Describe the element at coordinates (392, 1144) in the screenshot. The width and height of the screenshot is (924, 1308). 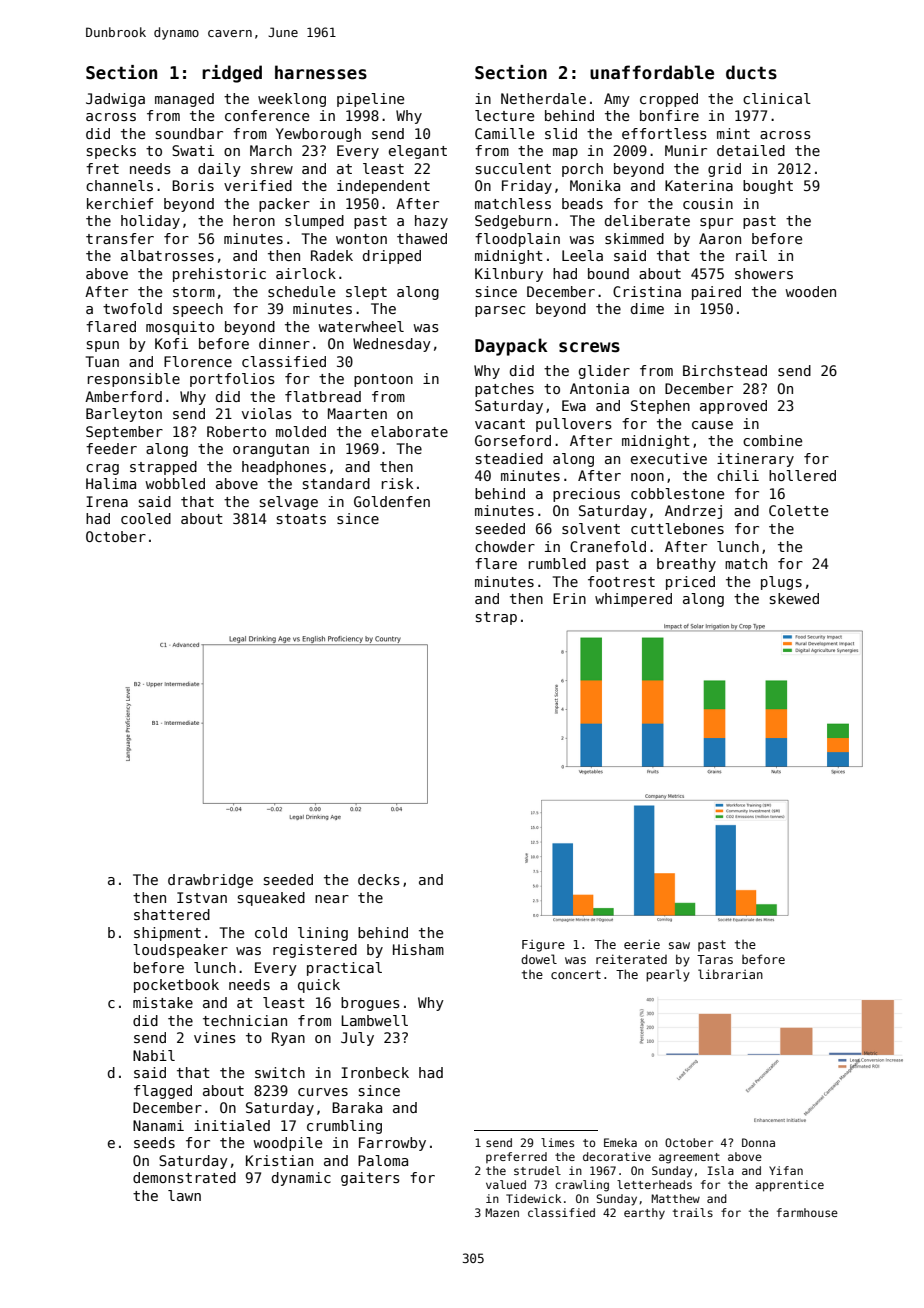
I see `Farrowby` at that location.
